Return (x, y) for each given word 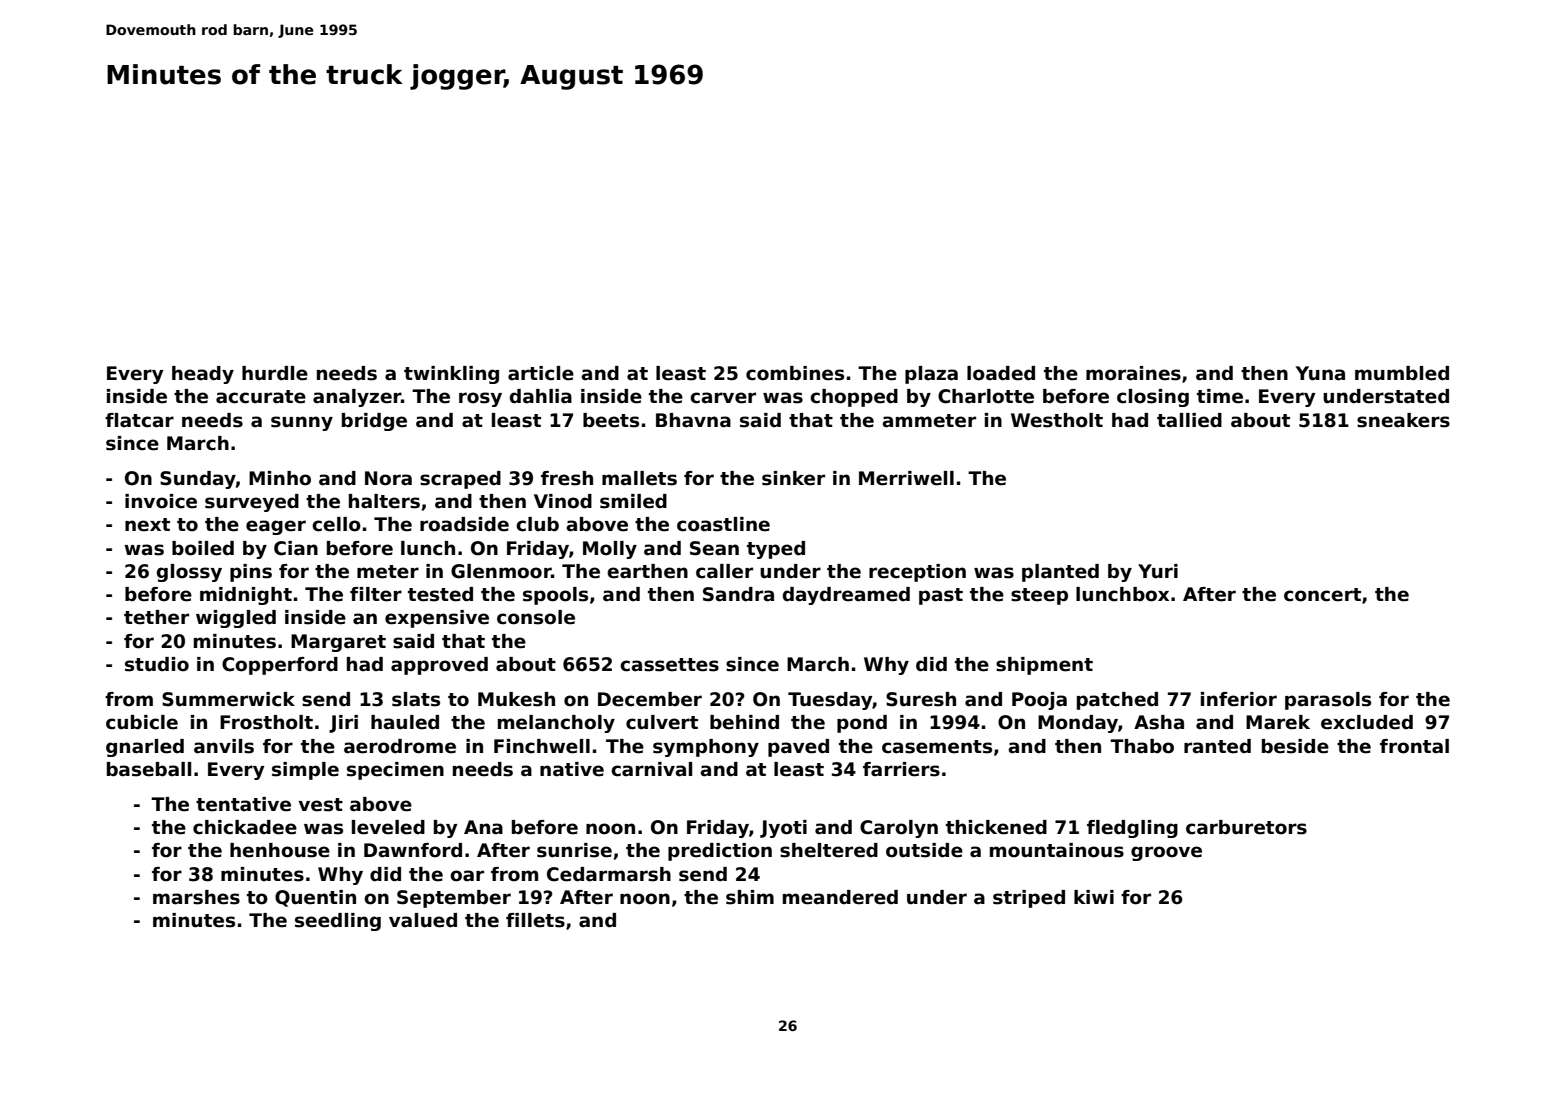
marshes (196, 897)
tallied (1189, 420)
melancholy (556, 724)
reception (917, 573)
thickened (996, 827)
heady (203, 375)
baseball (149, 769)
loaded (1001, 373)
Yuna (1320, 373)
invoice (161, 501)
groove (1166, 853)
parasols (1328, 701)
